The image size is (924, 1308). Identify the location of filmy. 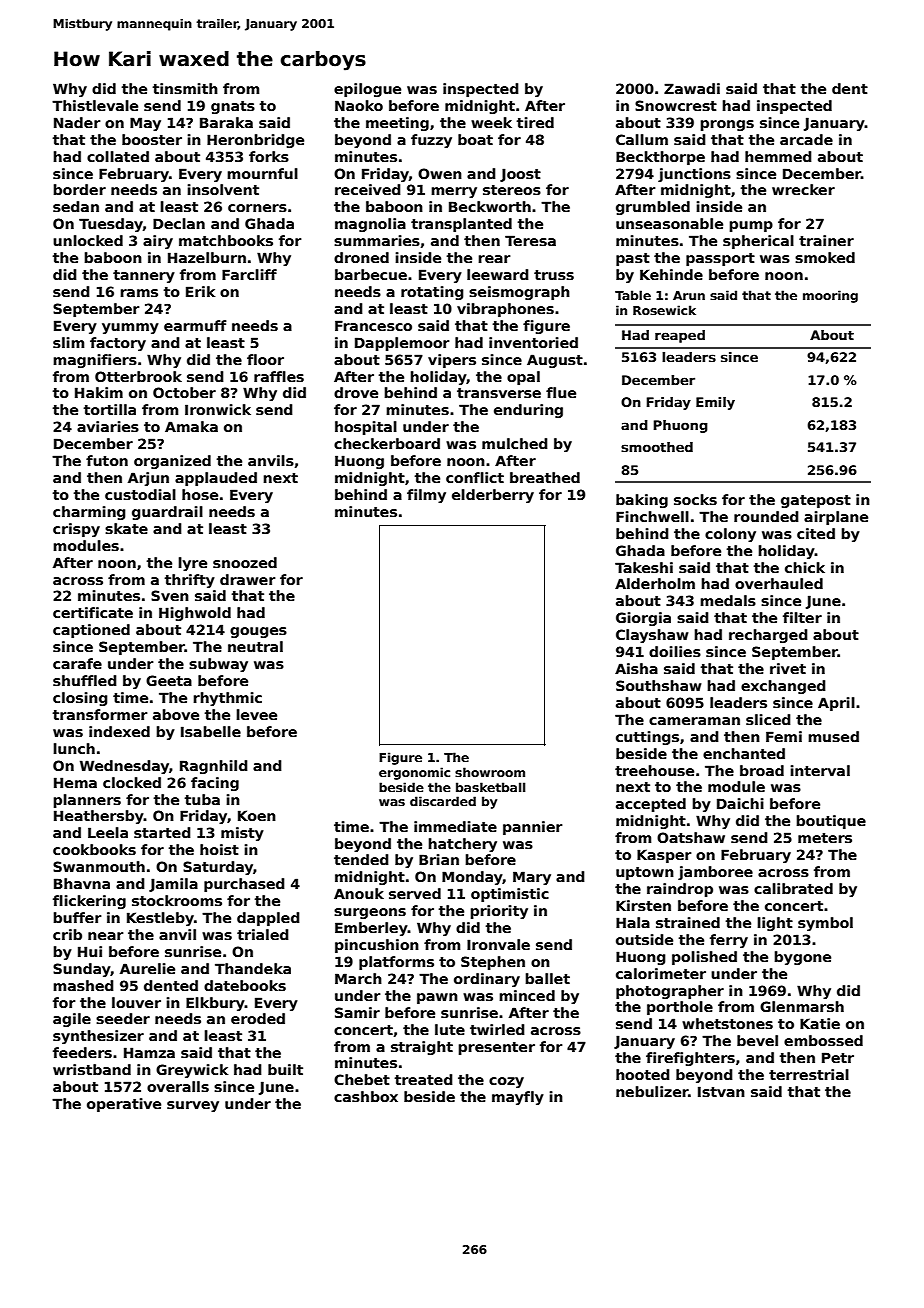
(426, 496).
